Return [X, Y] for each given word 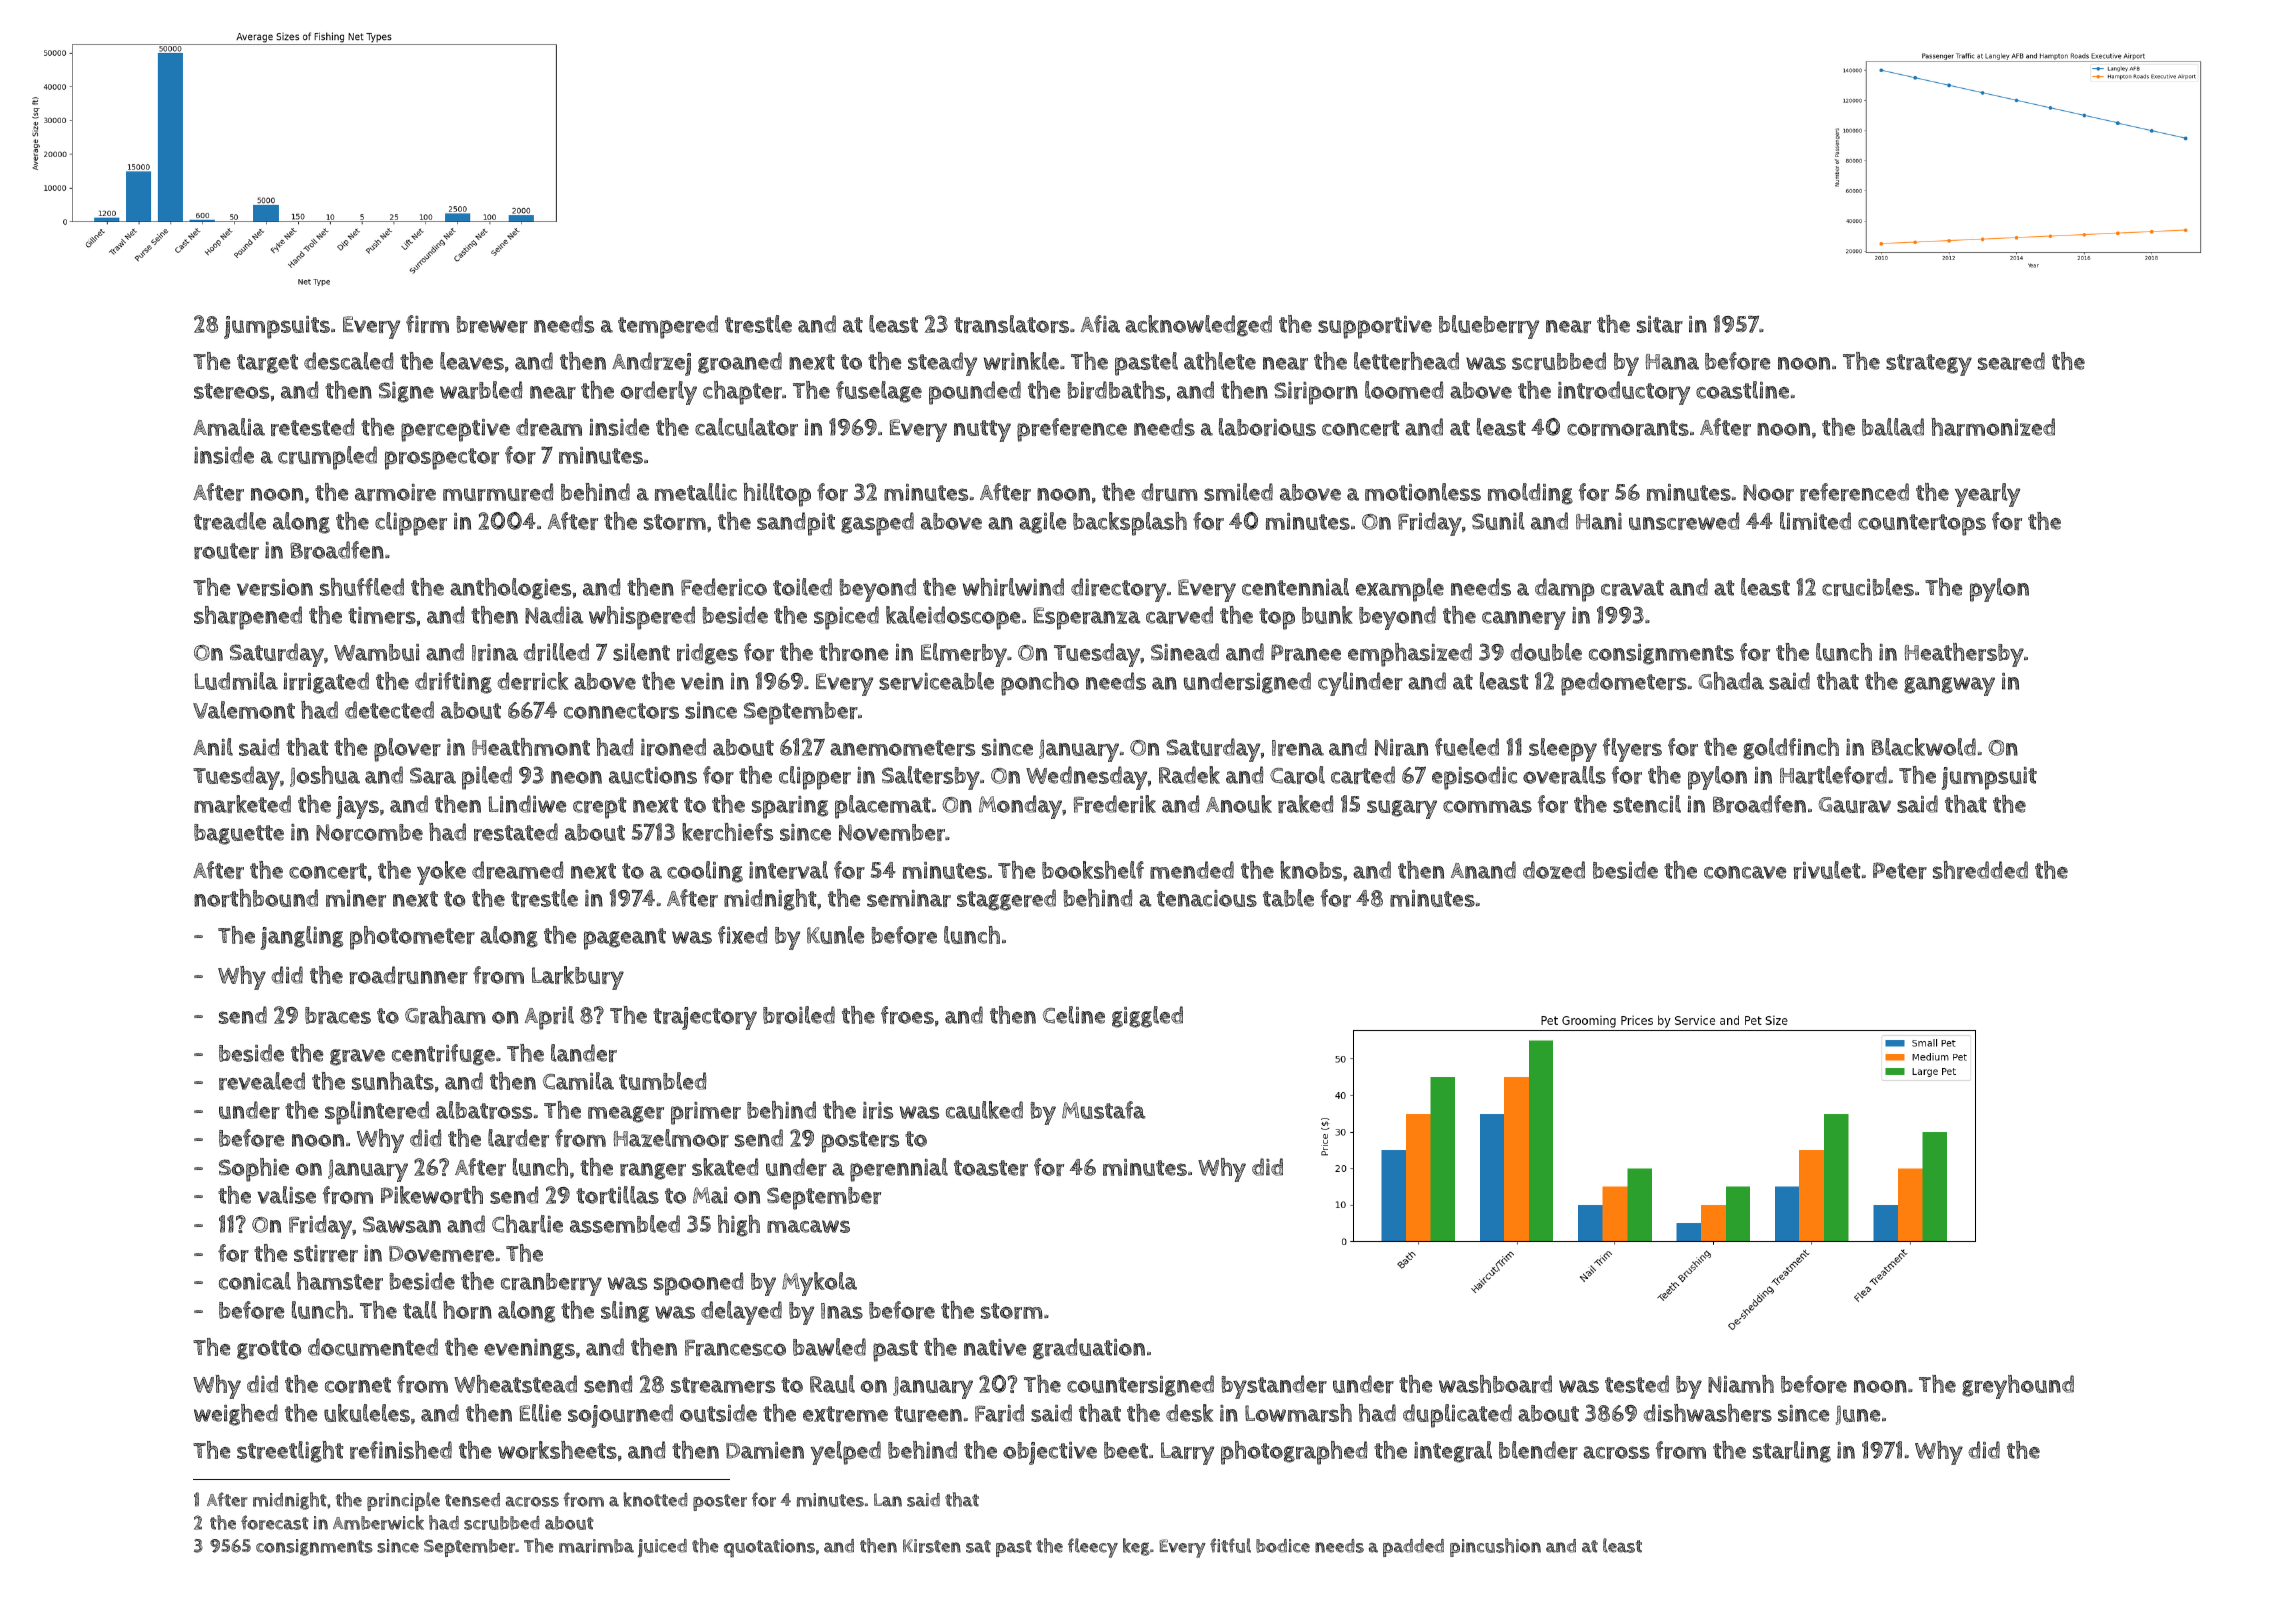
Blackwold [1923, 747]
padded [1413, 1548]
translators [1011, 324]
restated [516, 832]
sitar [1660, 324]
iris [878, 1110]
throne [853, 652]
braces [338, 1015]
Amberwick [378, 1522]
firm [427, 324]
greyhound [2018, 1387]
